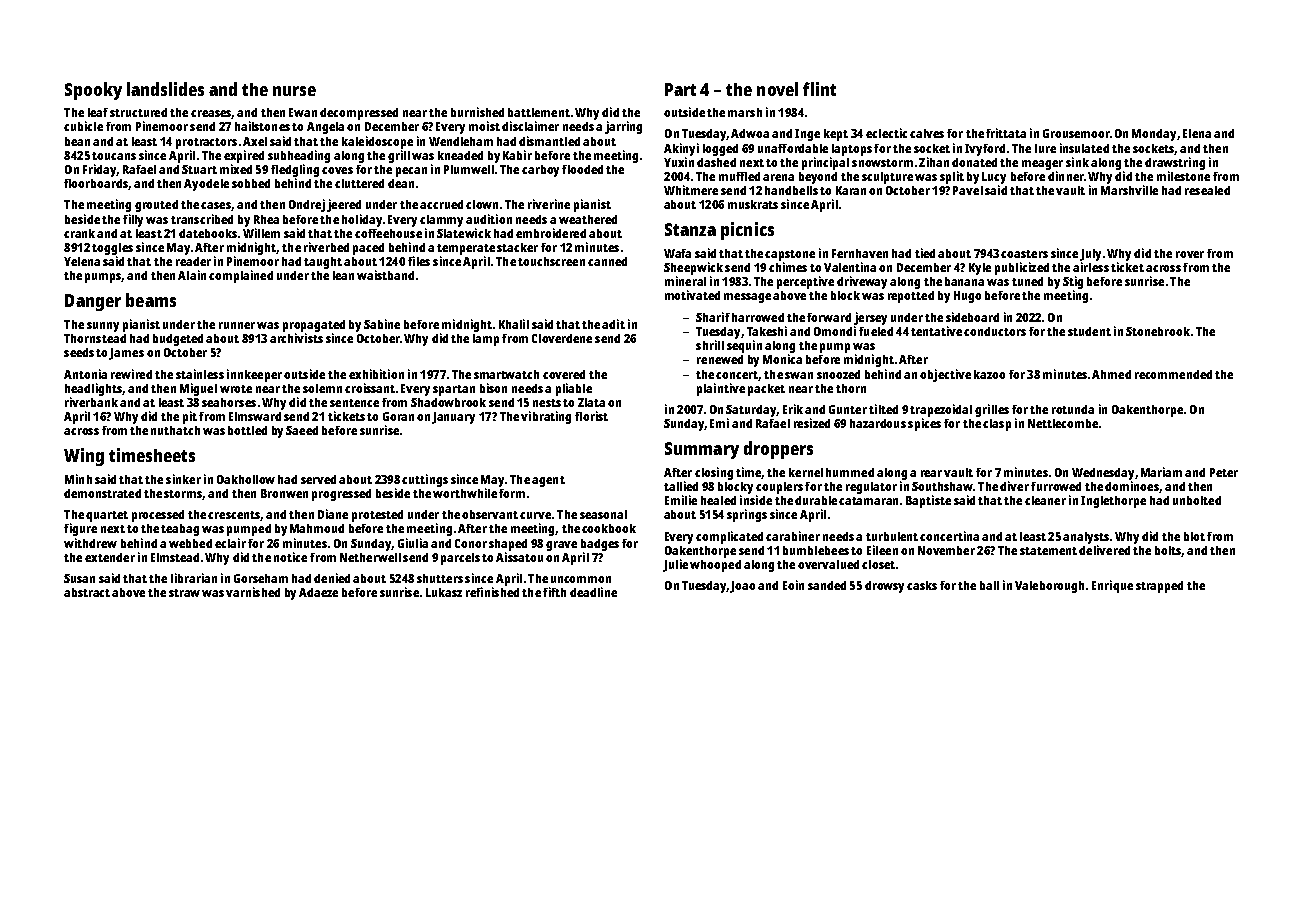 This screenshot has width=1308, height=924. I want to click on strapped, so click(1159, 587).
